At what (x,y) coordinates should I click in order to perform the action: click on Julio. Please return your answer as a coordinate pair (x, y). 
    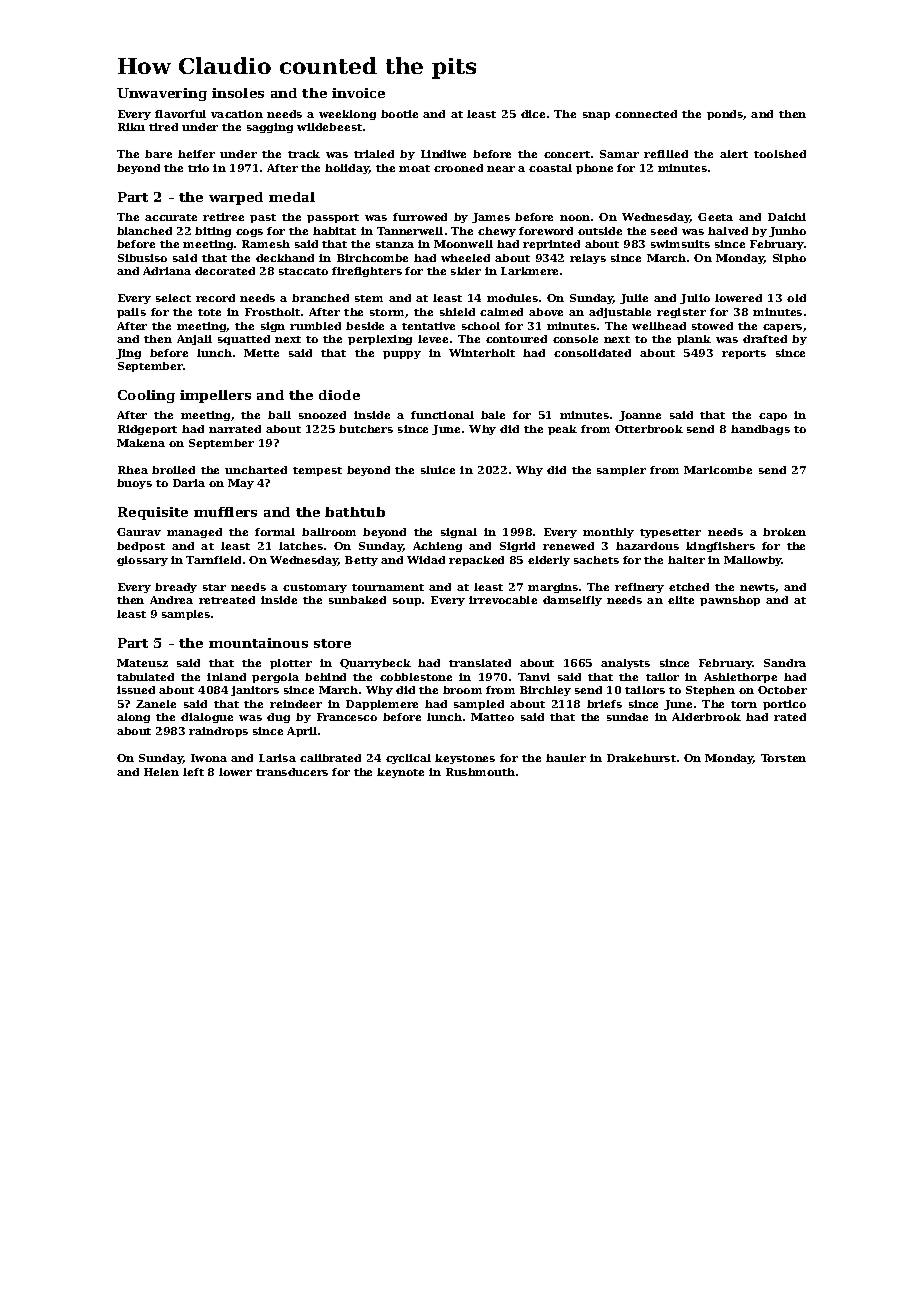
    Looking at the image, I should click on (695, 299).
